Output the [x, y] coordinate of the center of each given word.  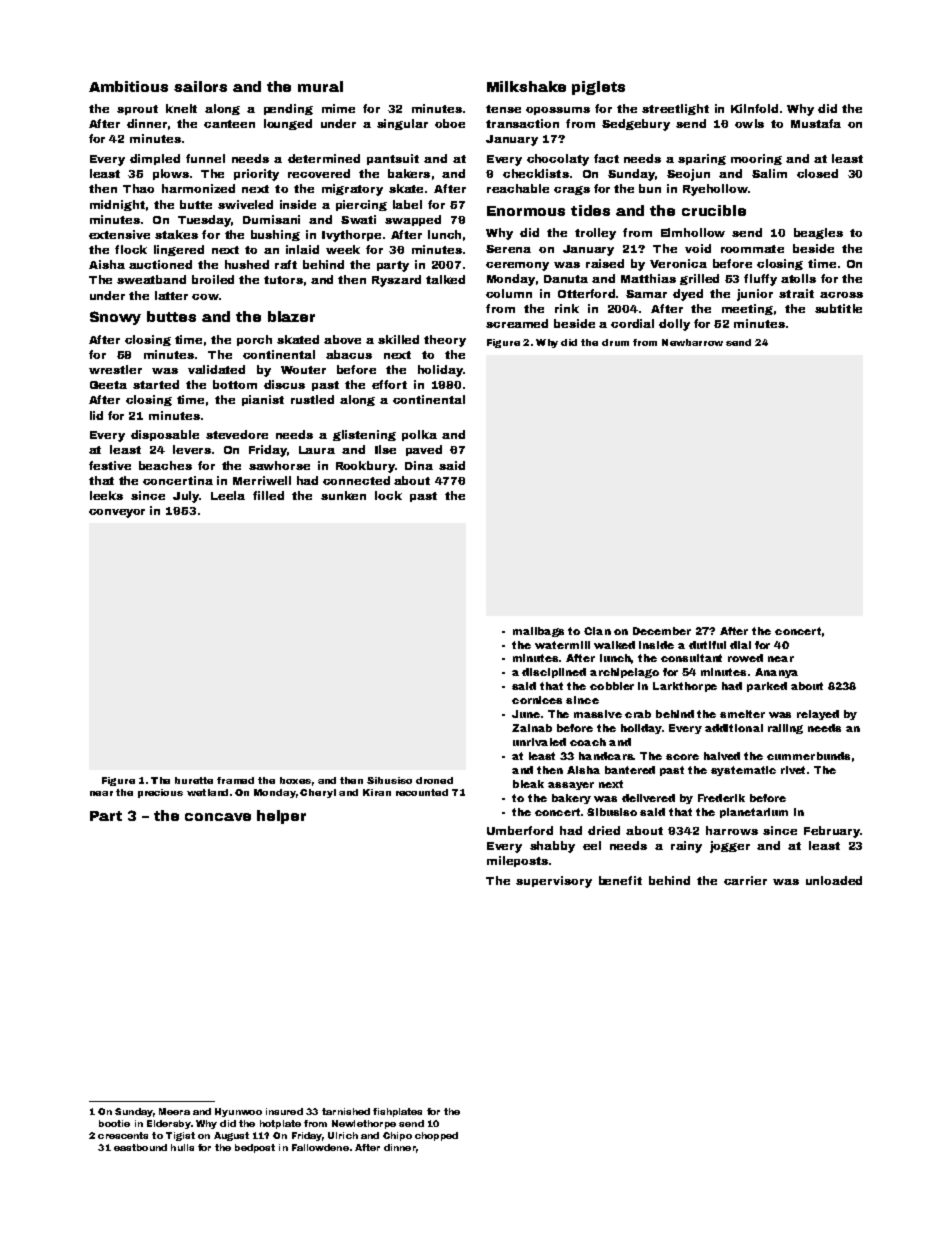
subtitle [838, 308]
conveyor [117, 513]
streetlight [675, 109]
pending [288, 109]
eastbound [140, 1147]
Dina [419, 465]
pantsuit [393, 159]
